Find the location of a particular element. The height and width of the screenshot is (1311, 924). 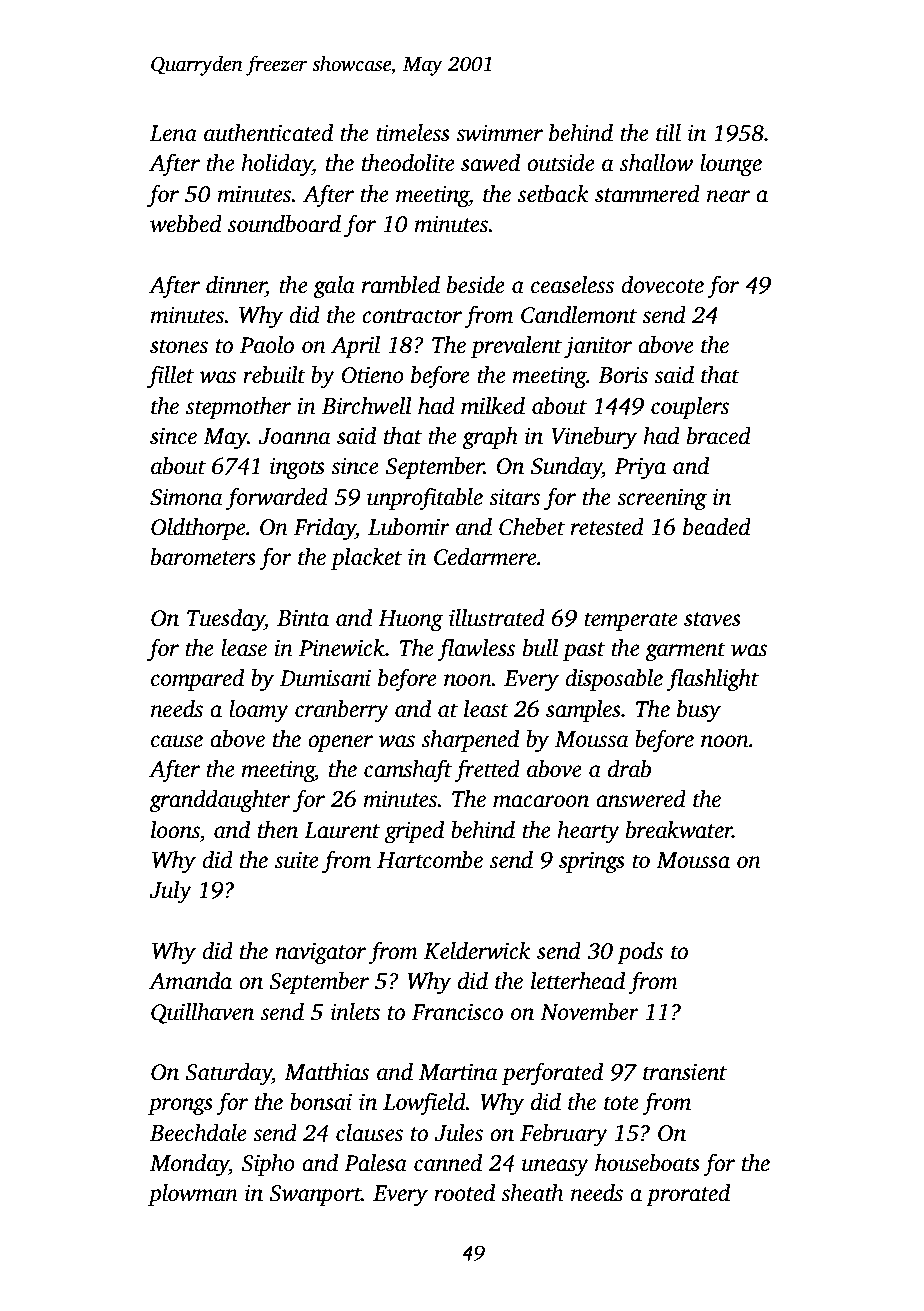

breakwater is located at coordinates (679, 830).
